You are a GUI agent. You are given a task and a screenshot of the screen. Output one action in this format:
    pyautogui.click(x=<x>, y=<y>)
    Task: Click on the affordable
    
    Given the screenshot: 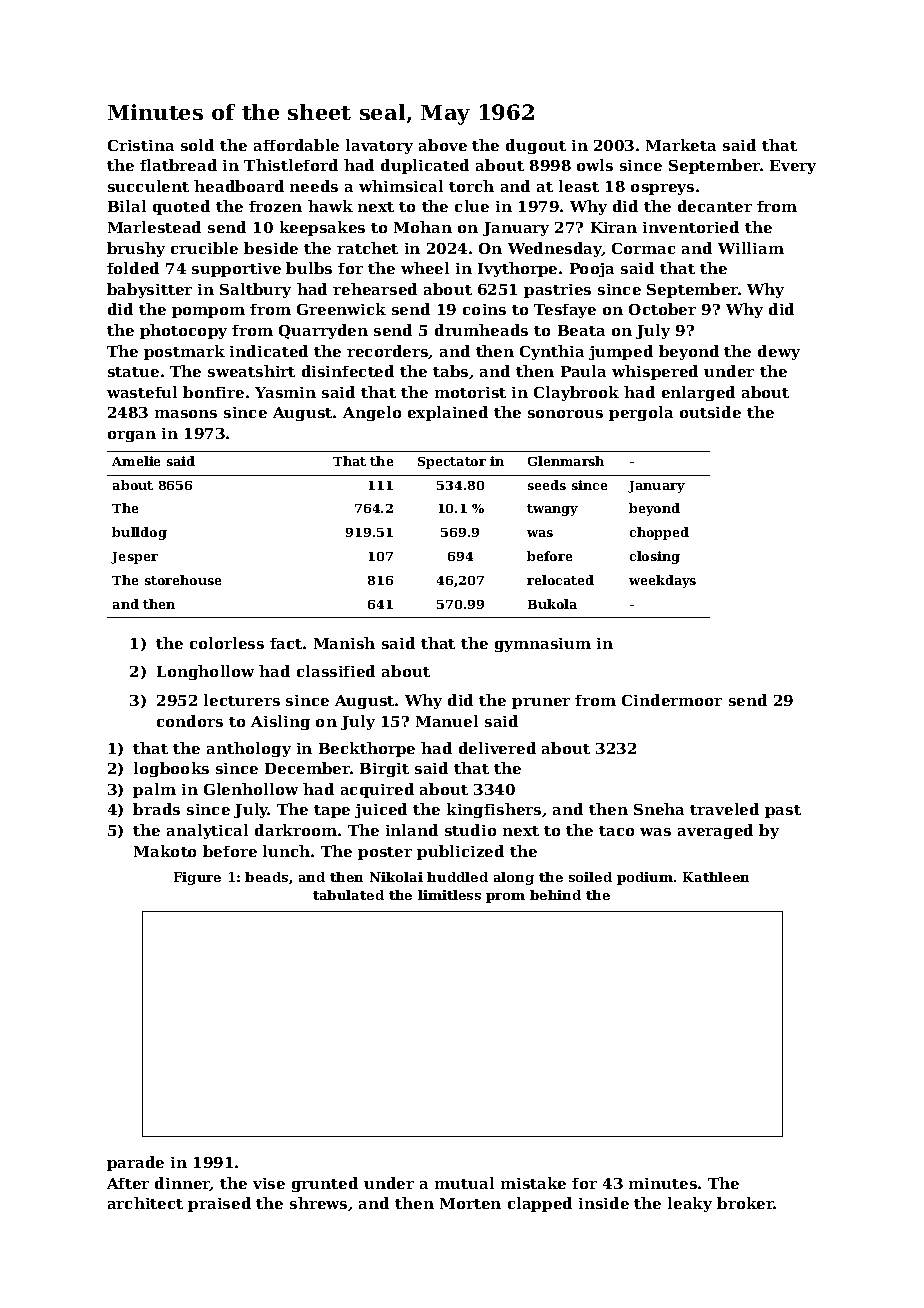 What is the action you would take?
    pyautogui.click(x=296, y=145)
